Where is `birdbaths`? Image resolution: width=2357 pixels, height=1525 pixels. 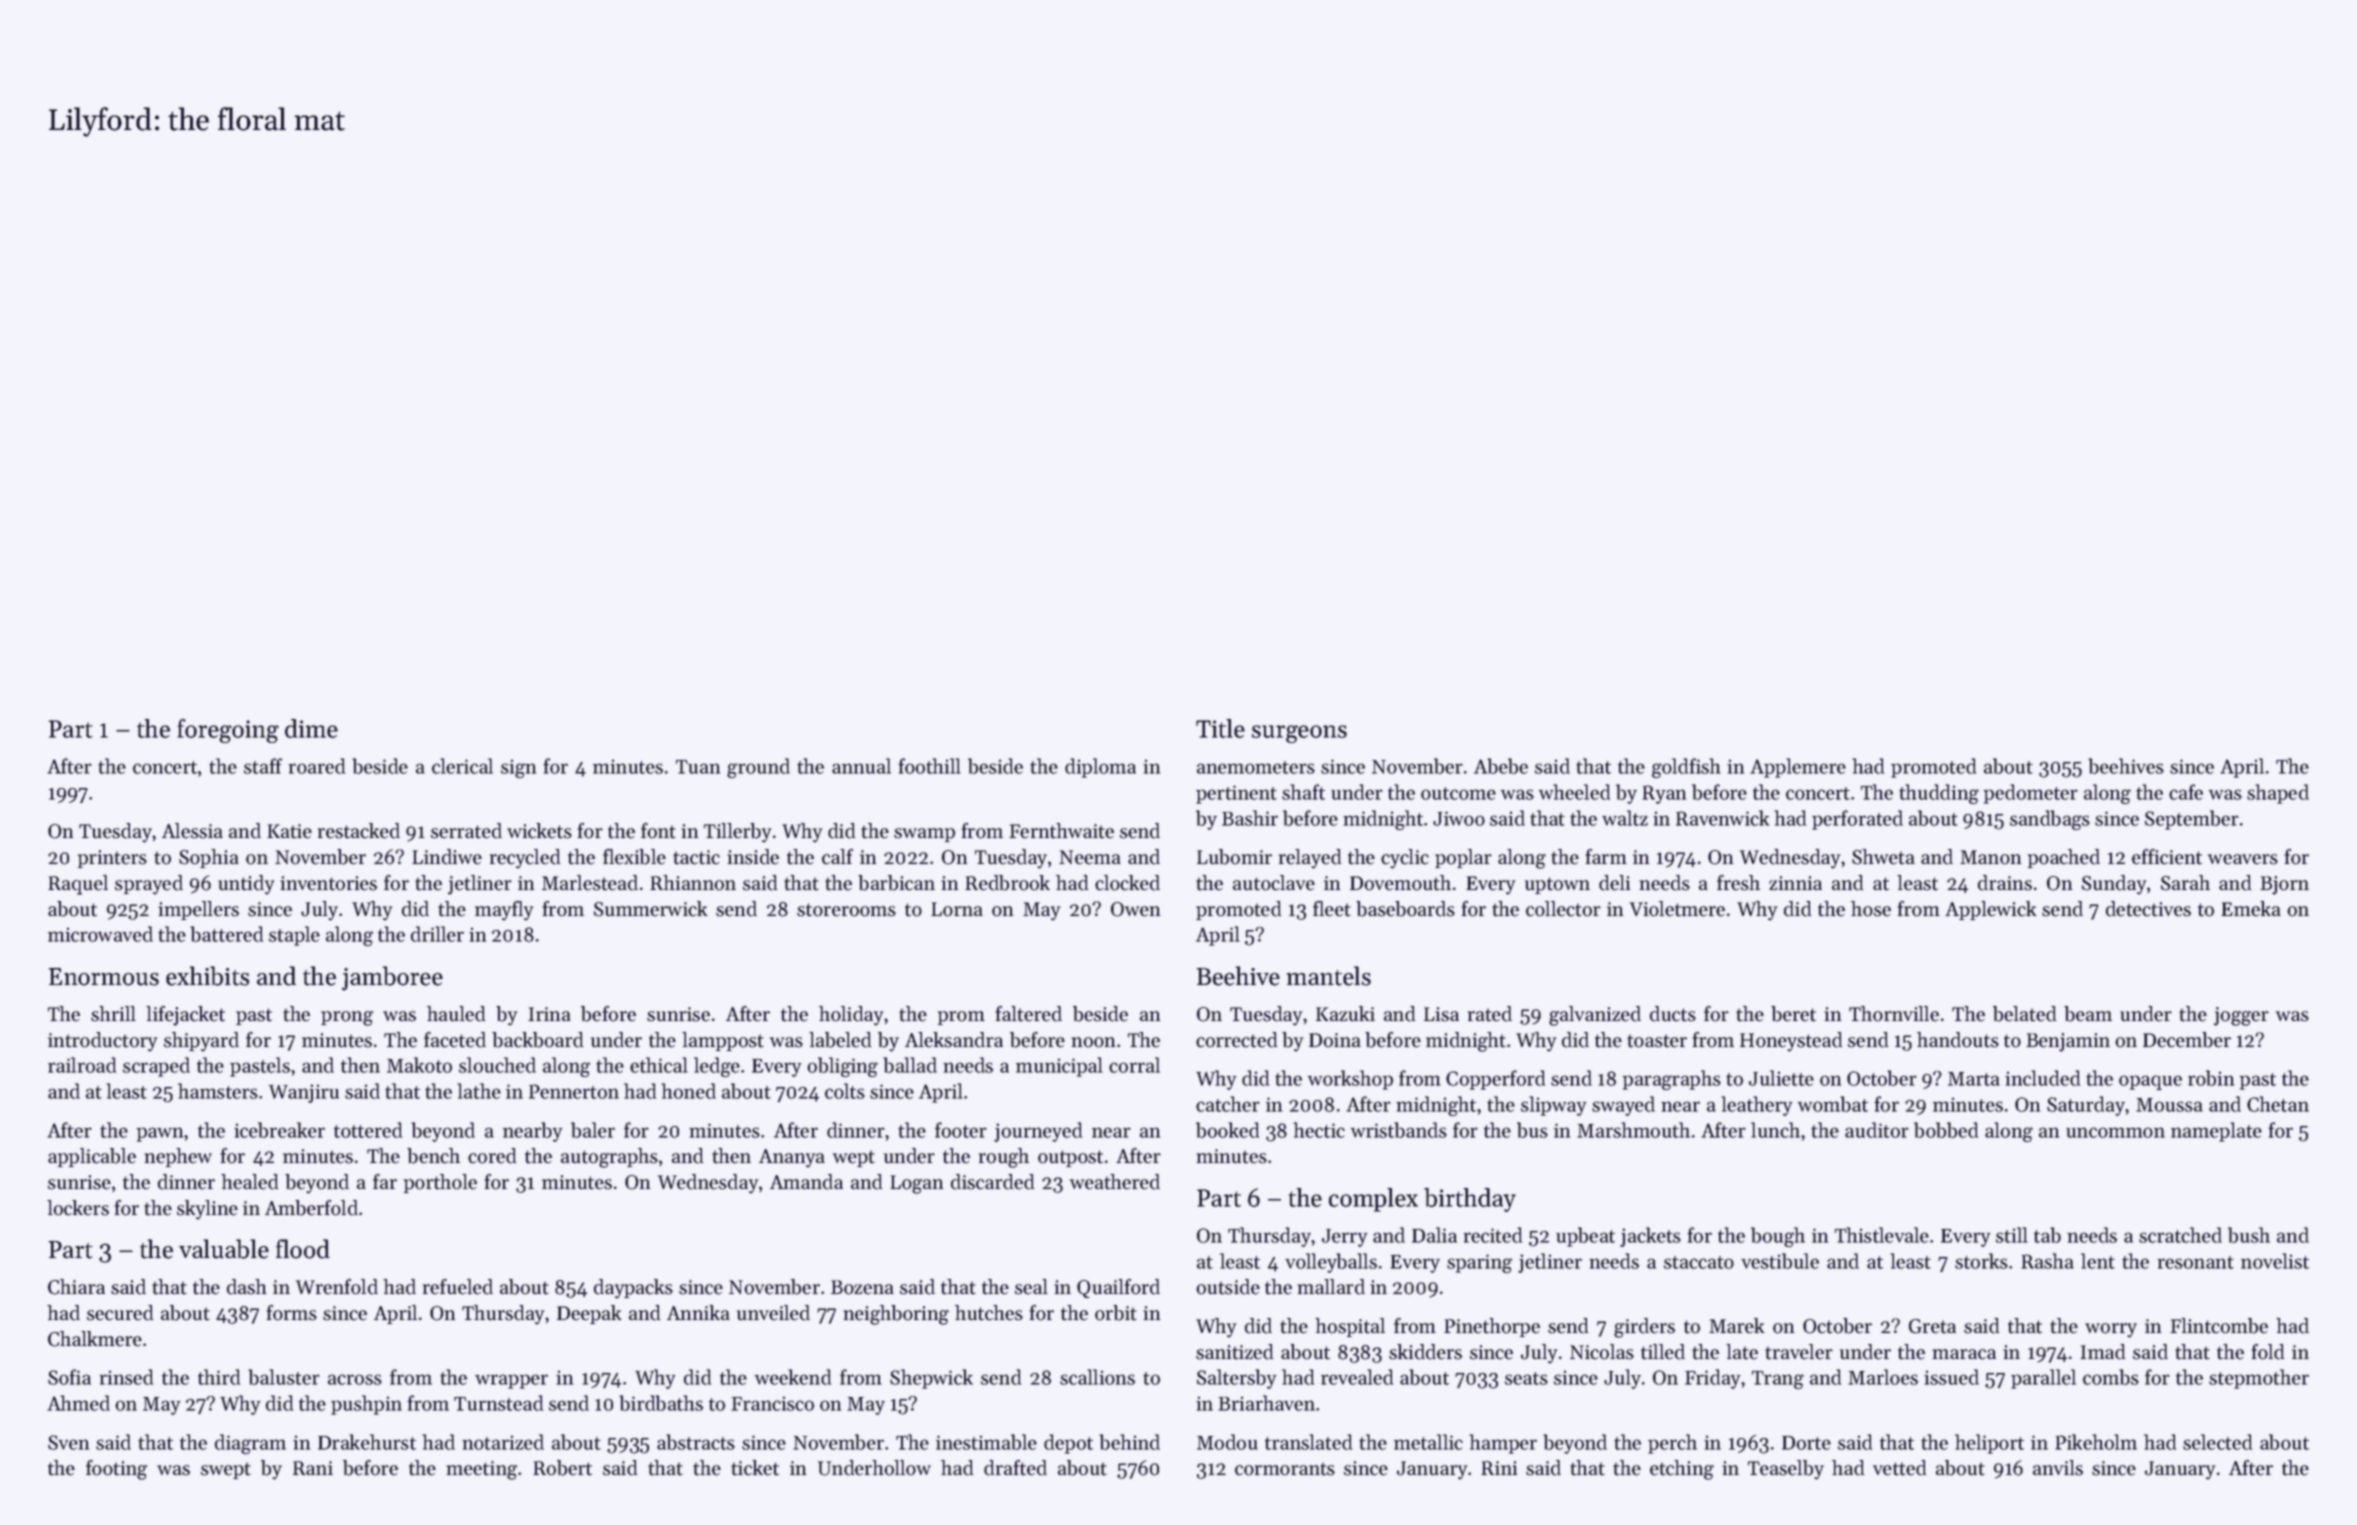
birdbaths is located at coordinates (661, 1403).
